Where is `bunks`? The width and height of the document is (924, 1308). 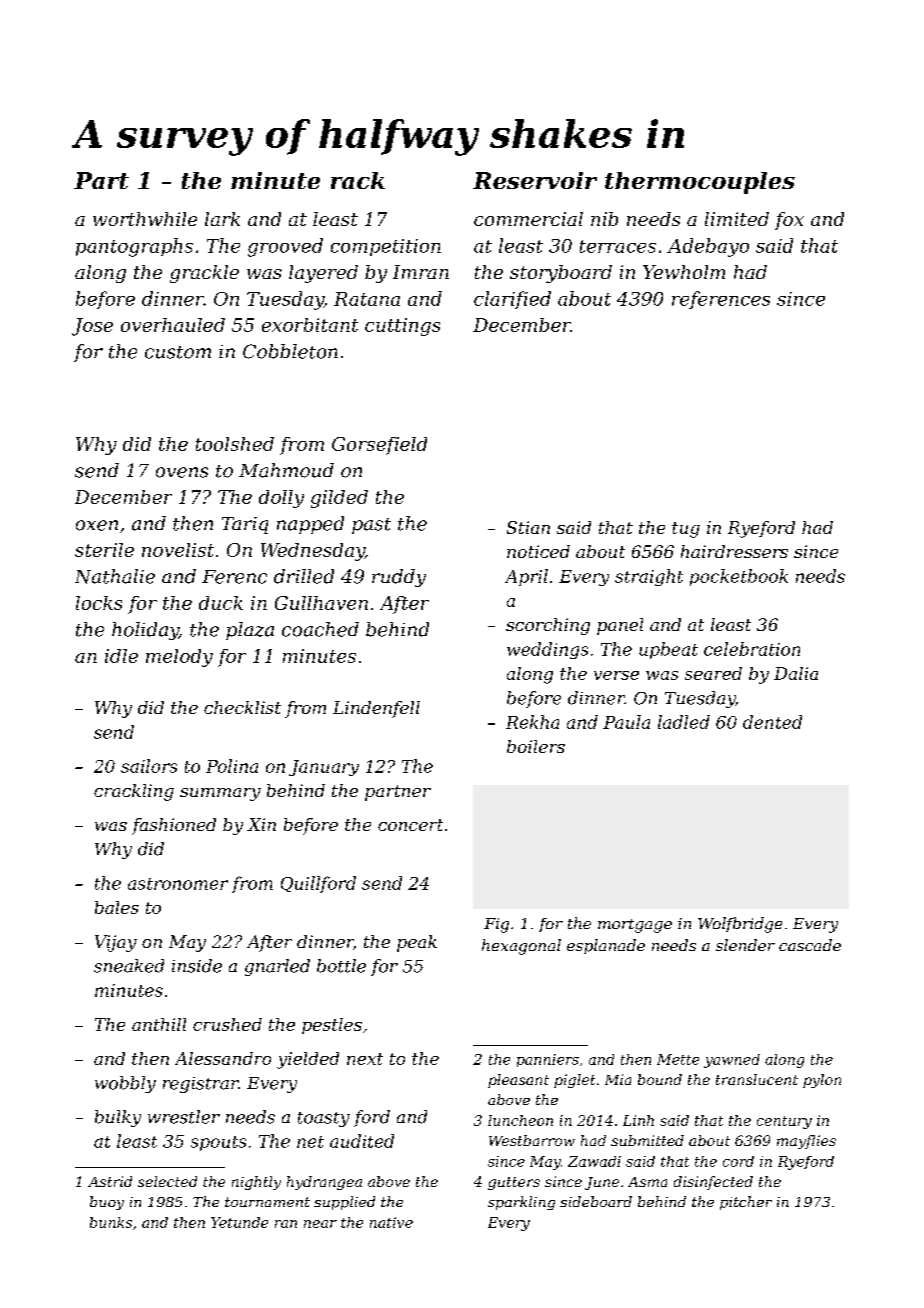
bunks is located at coordinates (111, 1222).
